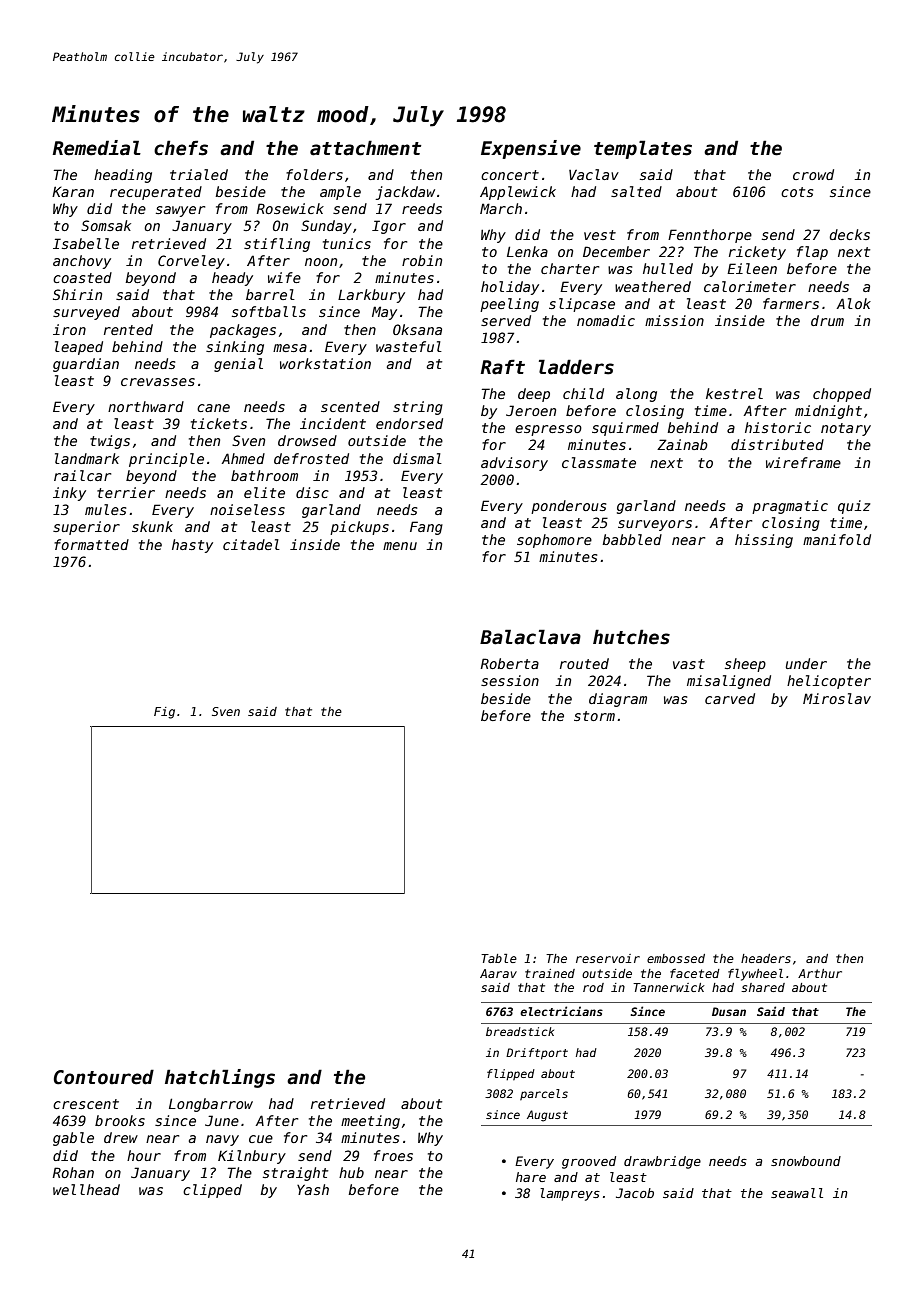  I want to click on session, so click(510, 680).
